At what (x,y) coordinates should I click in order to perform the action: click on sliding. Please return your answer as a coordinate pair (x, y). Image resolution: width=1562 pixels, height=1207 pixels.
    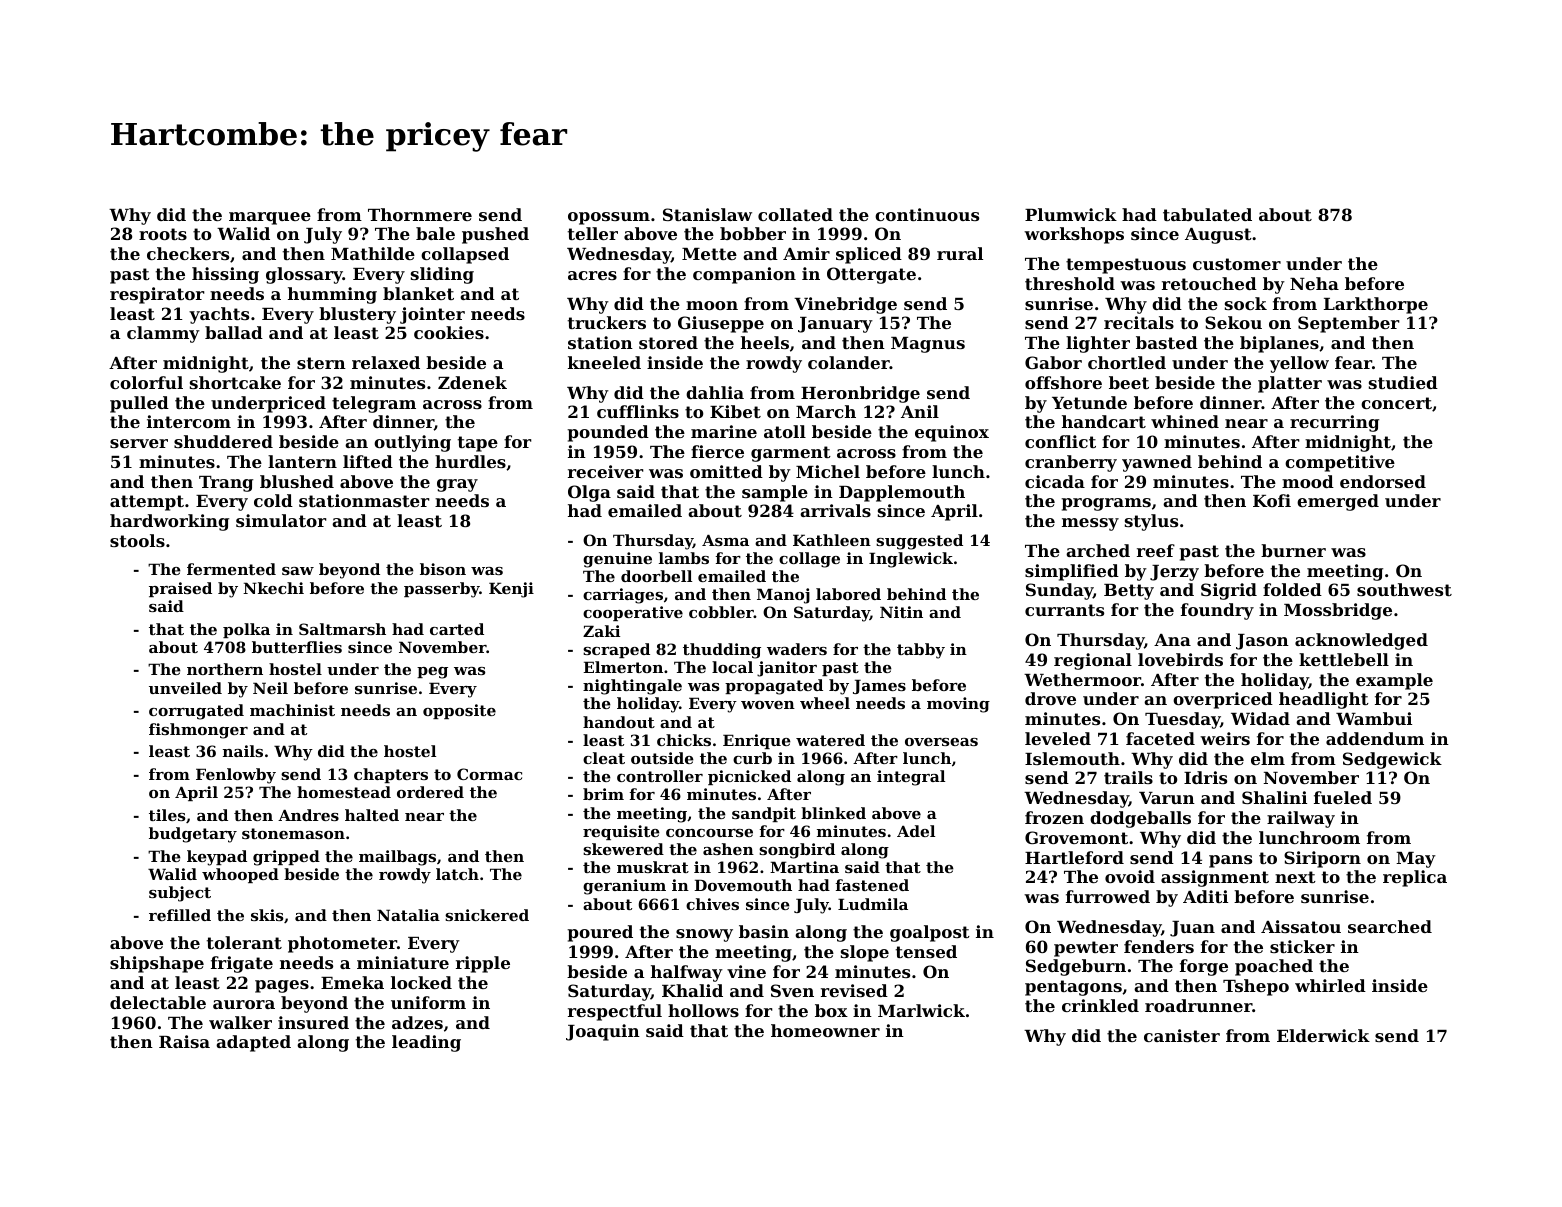
    Looking at the image, I should click on (442, 275).
